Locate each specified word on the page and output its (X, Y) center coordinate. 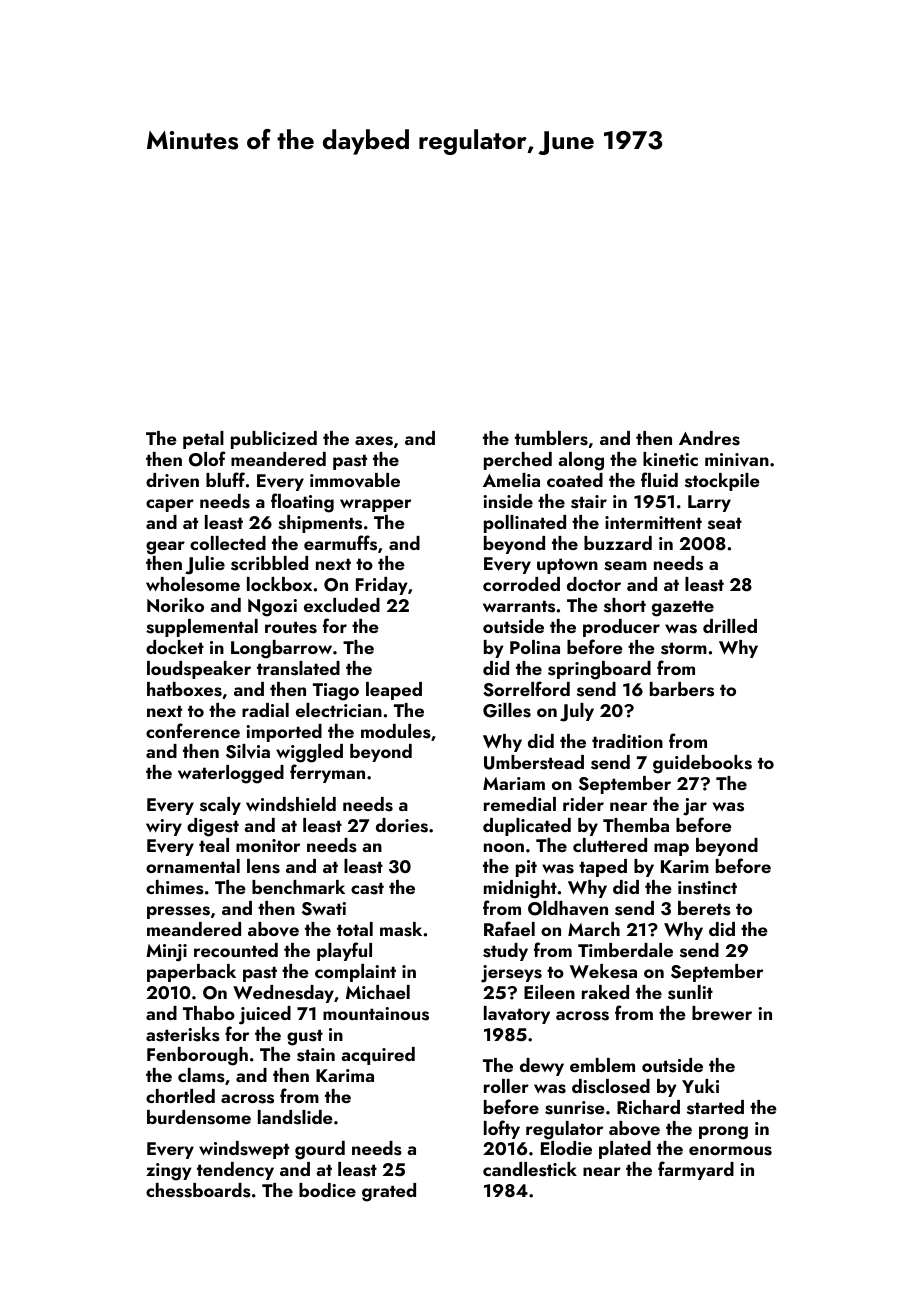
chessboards (198, 1190)
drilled (730, 626)
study (505, 952)
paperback (191, 973)
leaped (394, 691)
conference (193, 730)
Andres (709, 438)
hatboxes (184, 689)
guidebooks (702, 764)
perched (518, 461)
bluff (225, 479)
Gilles (507, 710)
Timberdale (625, 950)
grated (389, 1192)
